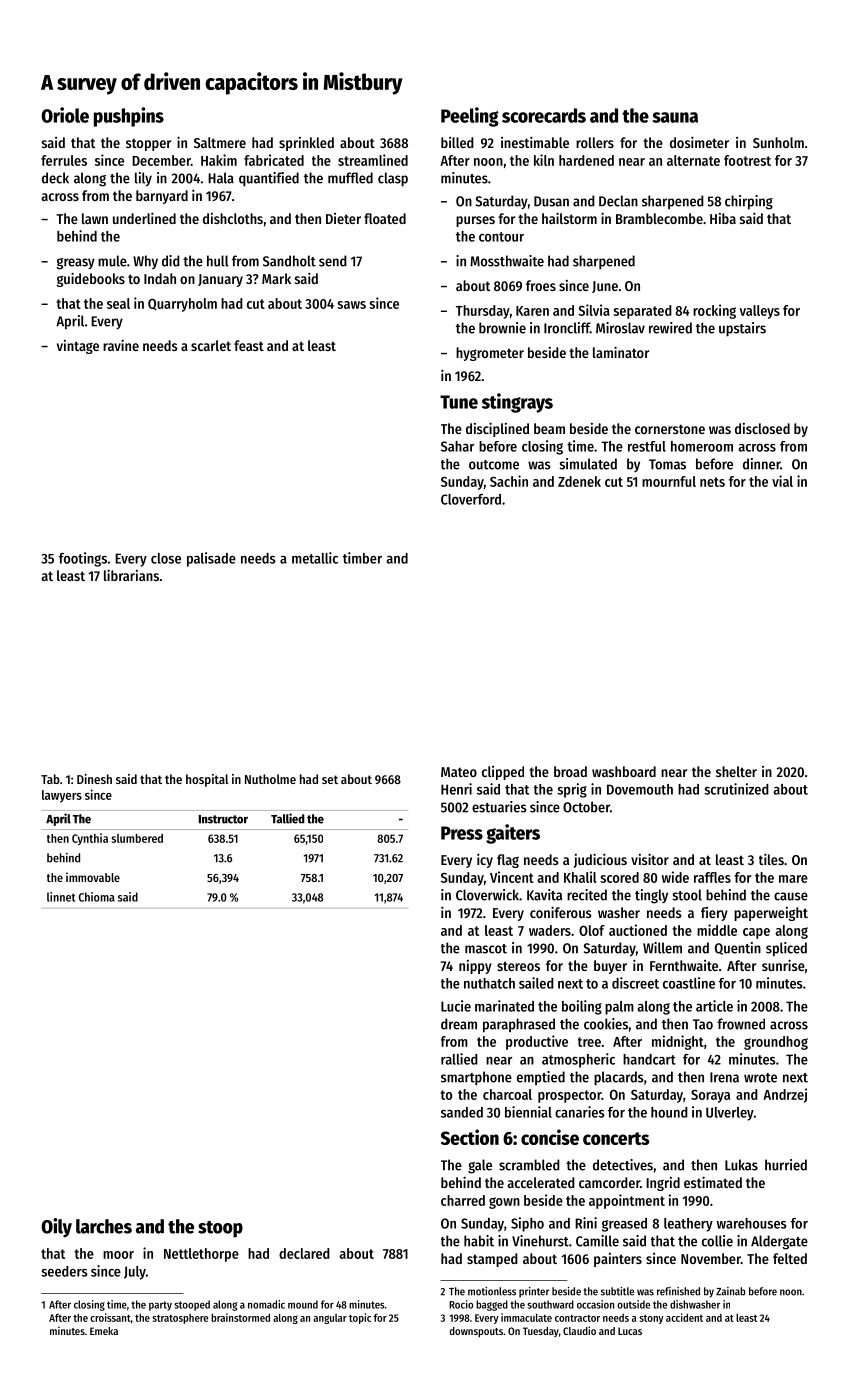 The image size is (849, 1400). What do you see at coordinates (50, 779) in the screenshot?
I see `Tab` at bounding box center [50, 779].
